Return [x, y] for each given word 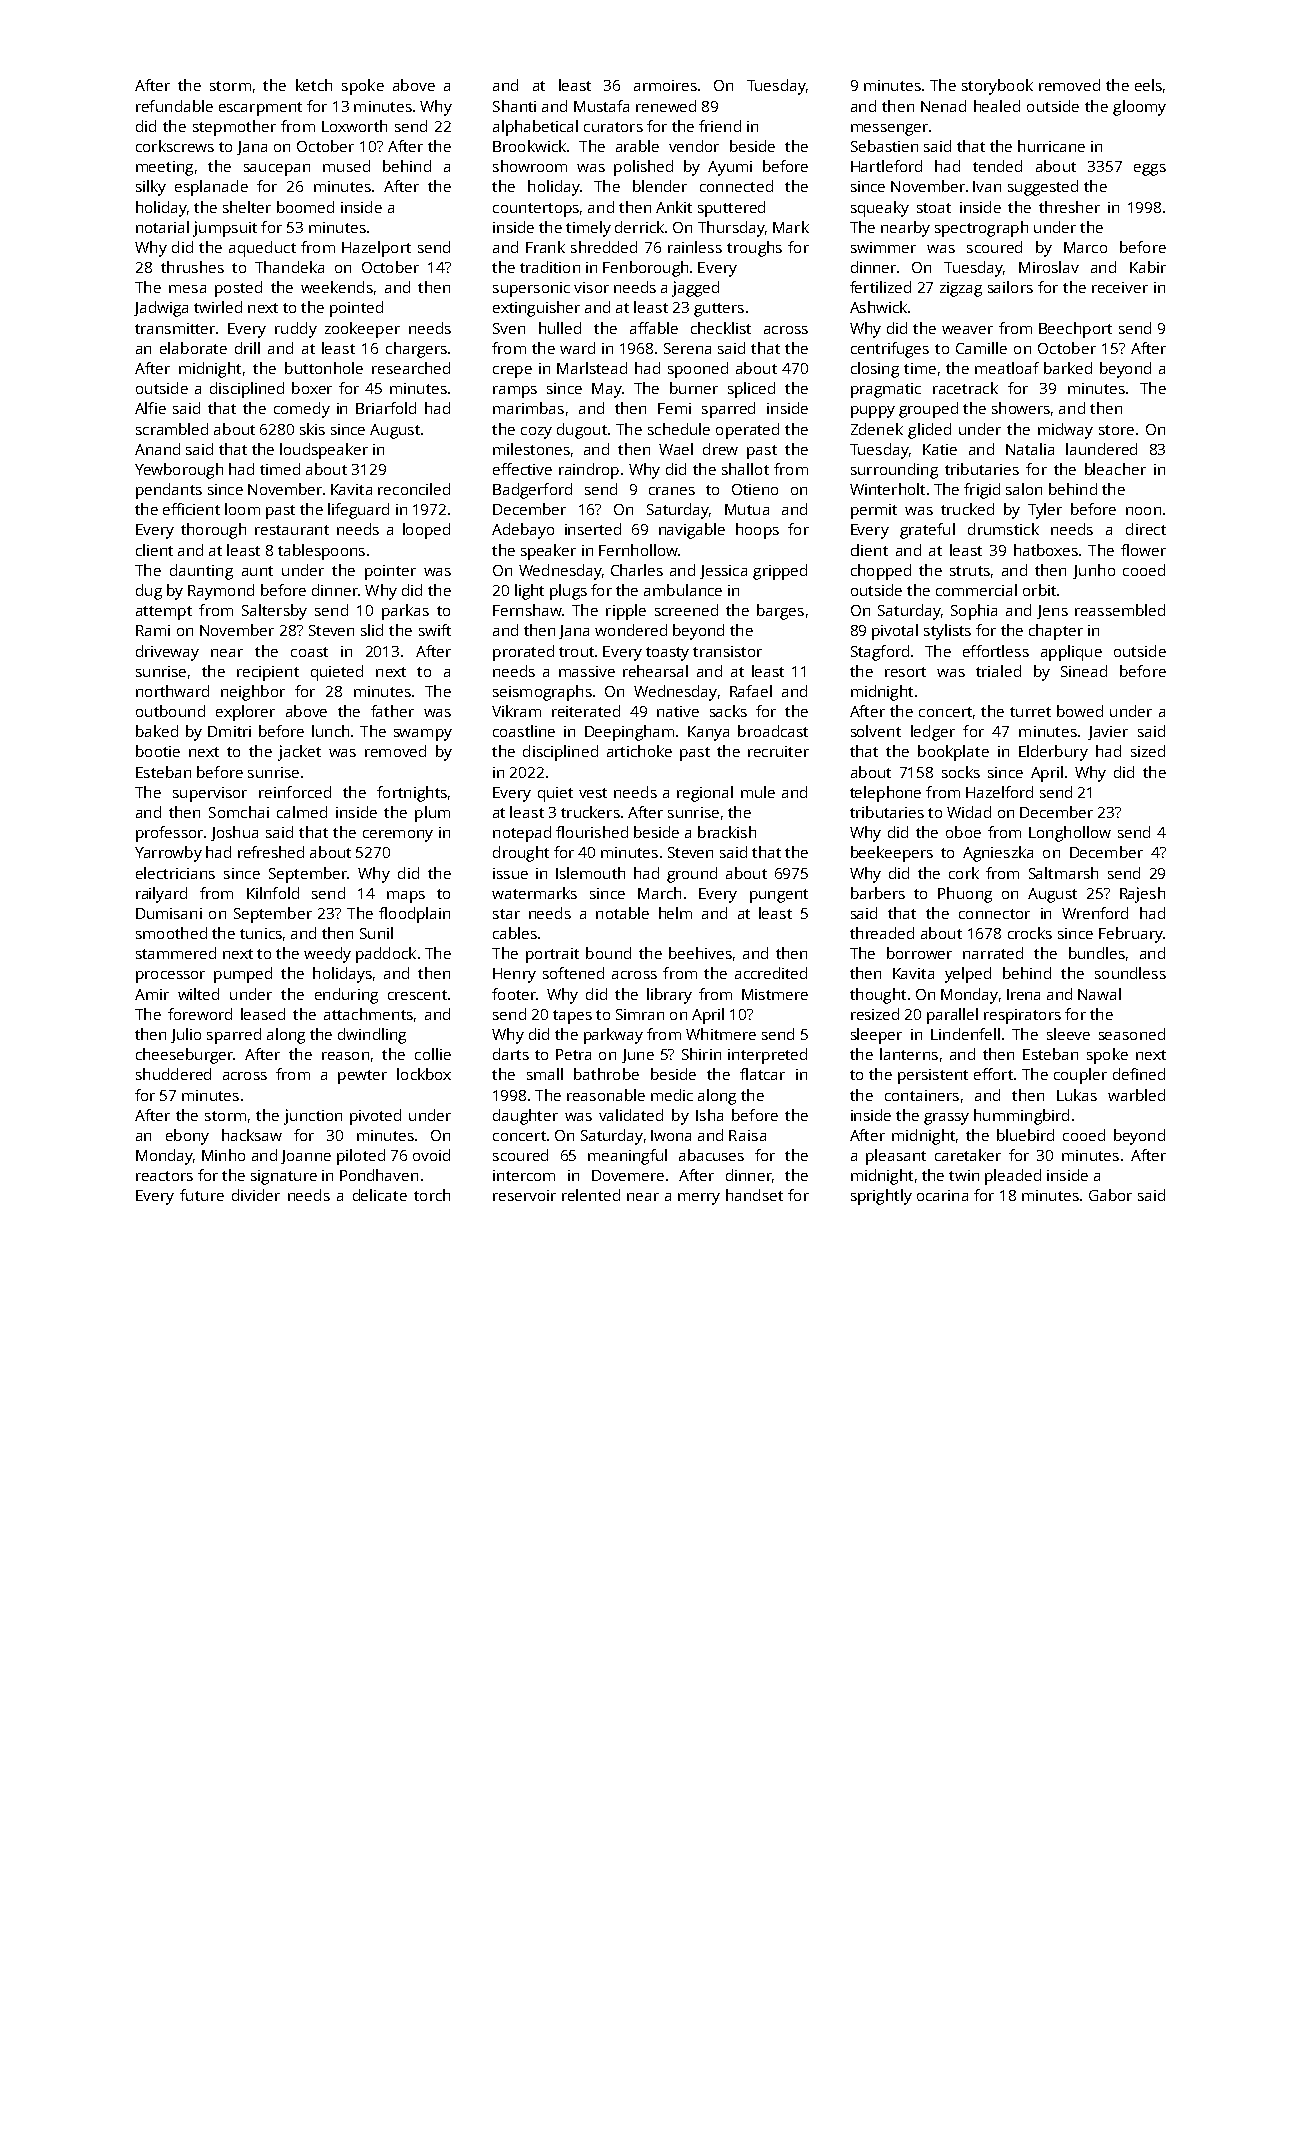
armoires [665, 85]
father [392, 711]
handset [754, 1195]
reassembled [1120, 610]
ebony [187, 1137]
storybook [997, 87]
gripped [780, 572]
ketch [314, 85]
